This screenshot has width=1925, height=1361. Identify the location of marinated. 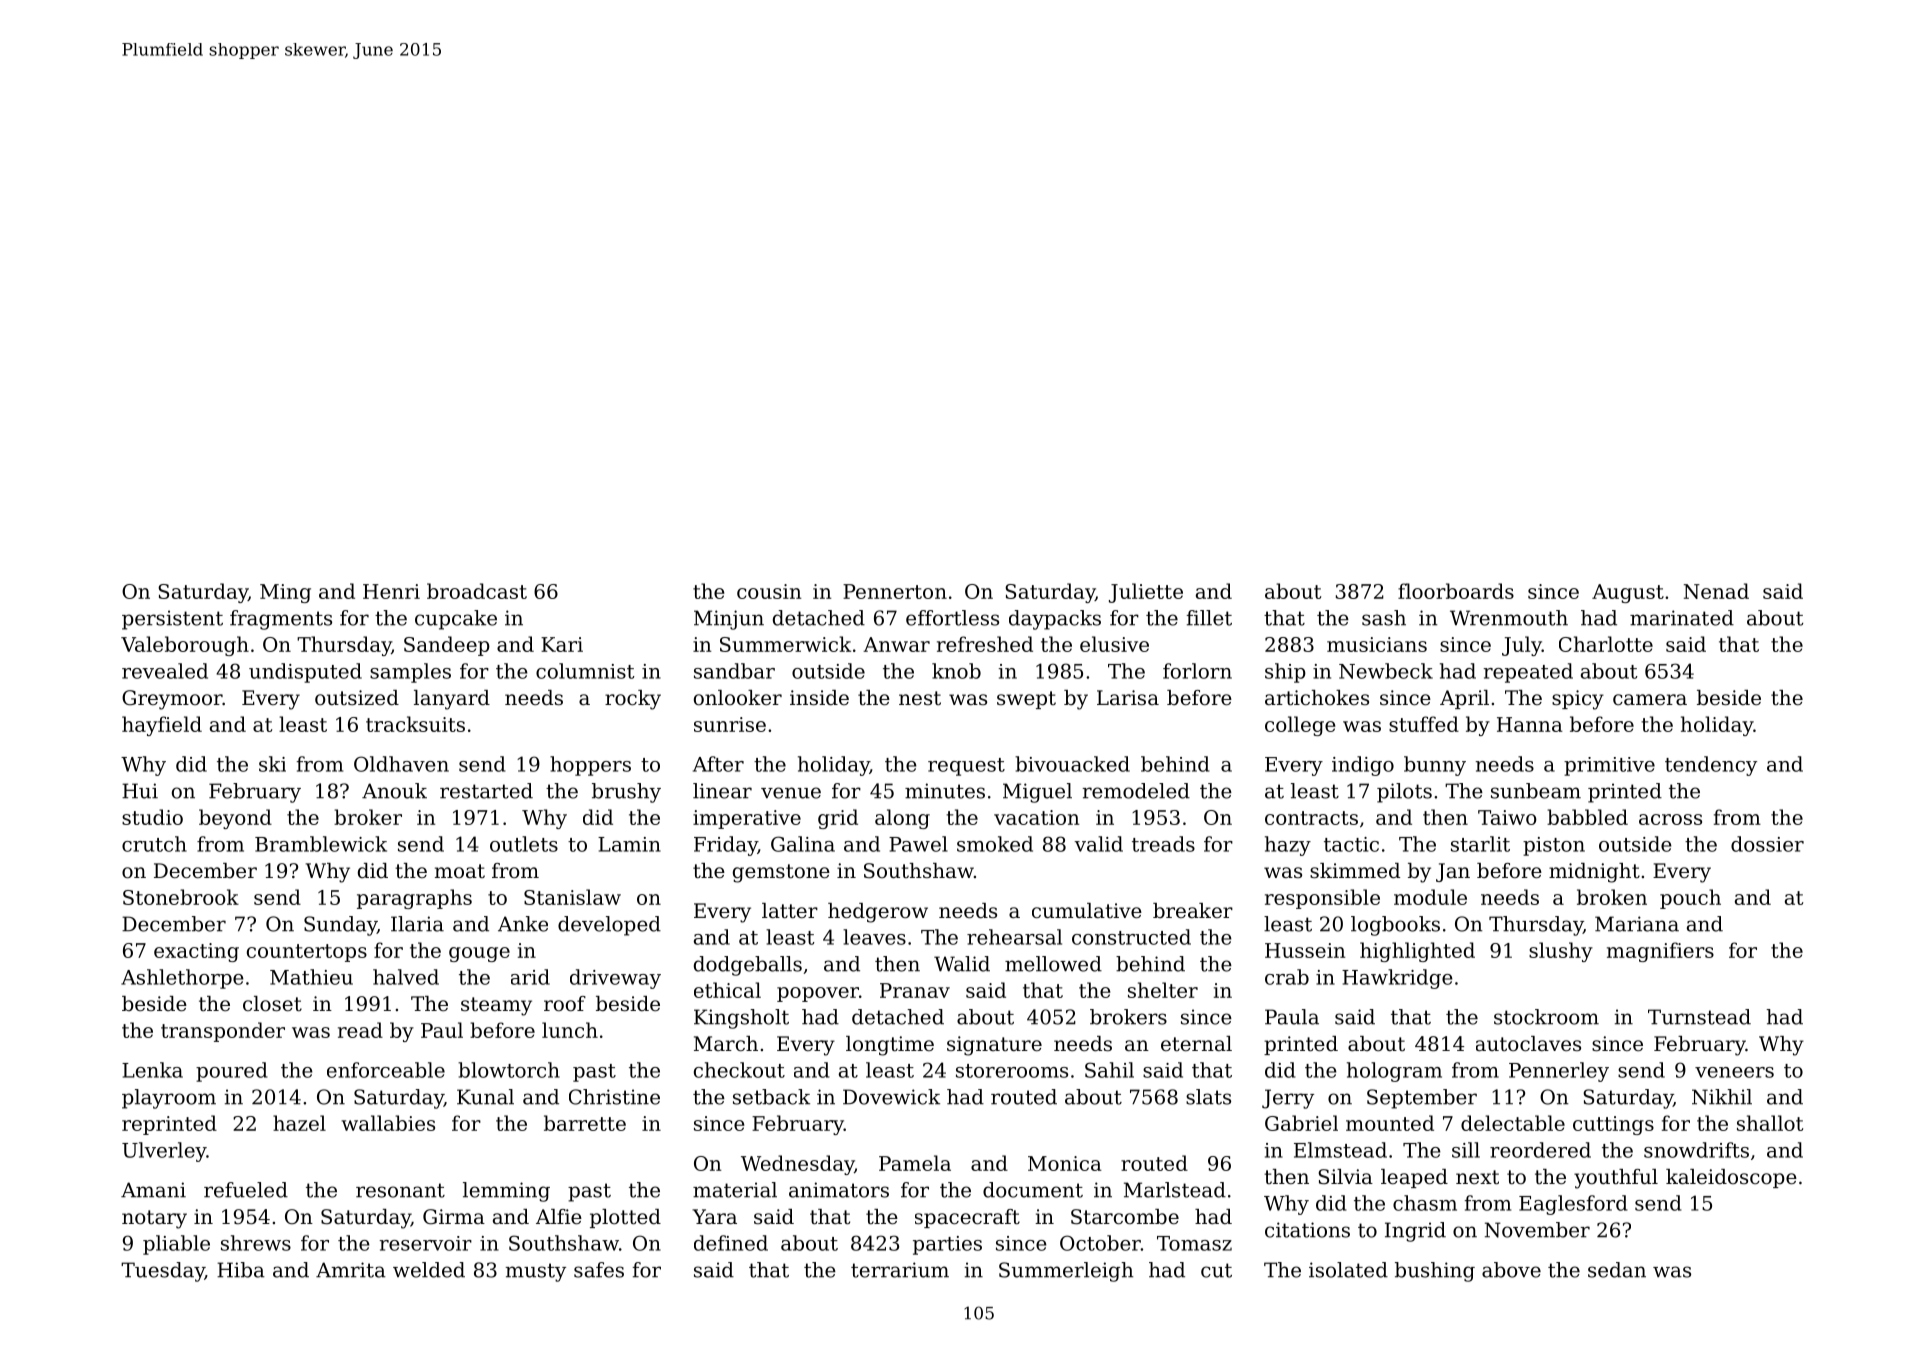
(1682, 618).
